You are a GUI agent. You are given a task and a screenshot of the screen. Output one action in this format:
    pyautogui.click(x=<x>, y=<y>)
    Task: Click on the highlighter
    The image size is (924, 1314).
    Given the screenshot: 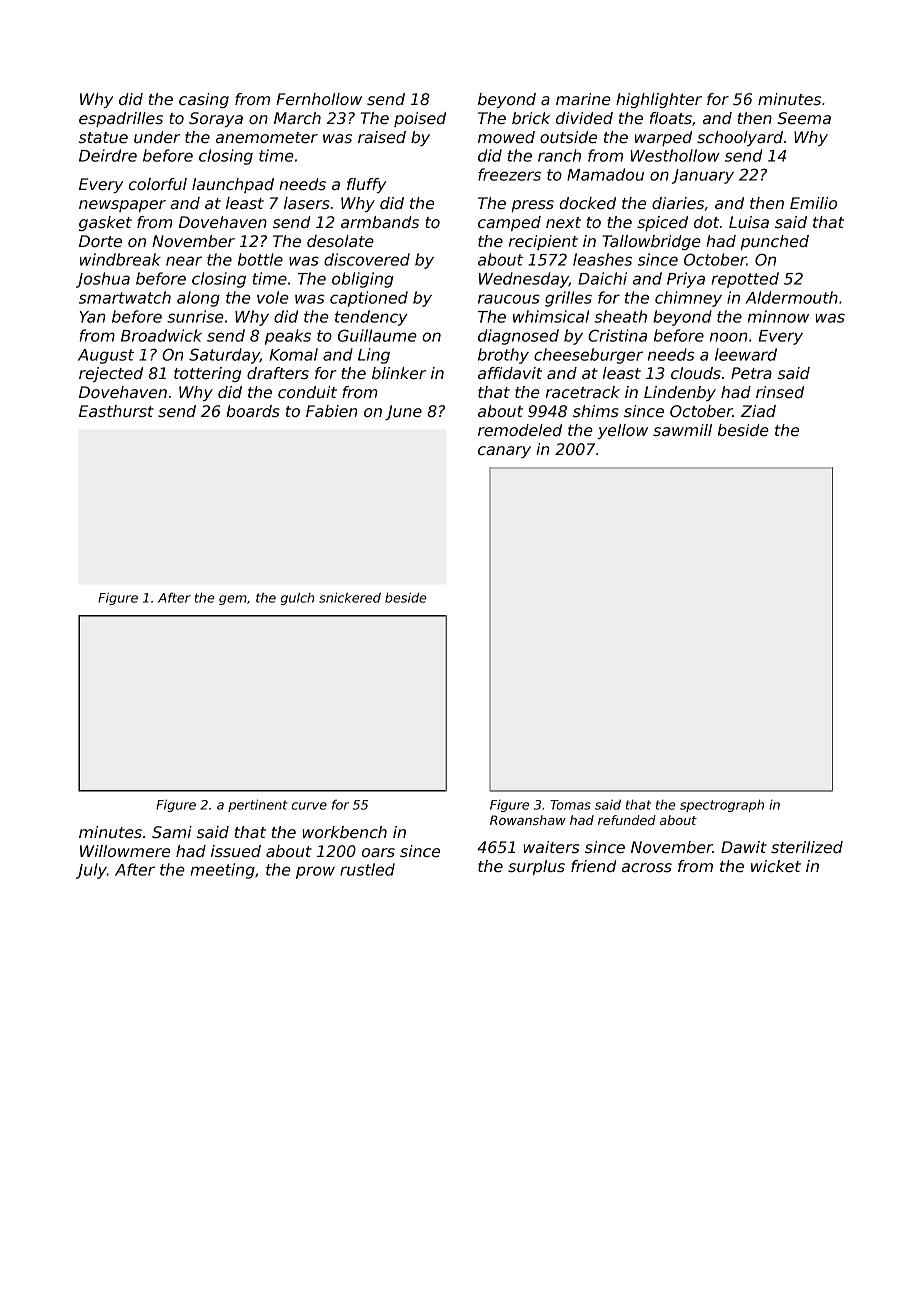 What is the action you would take?
    pyautogui.click(x=659, y=100)
